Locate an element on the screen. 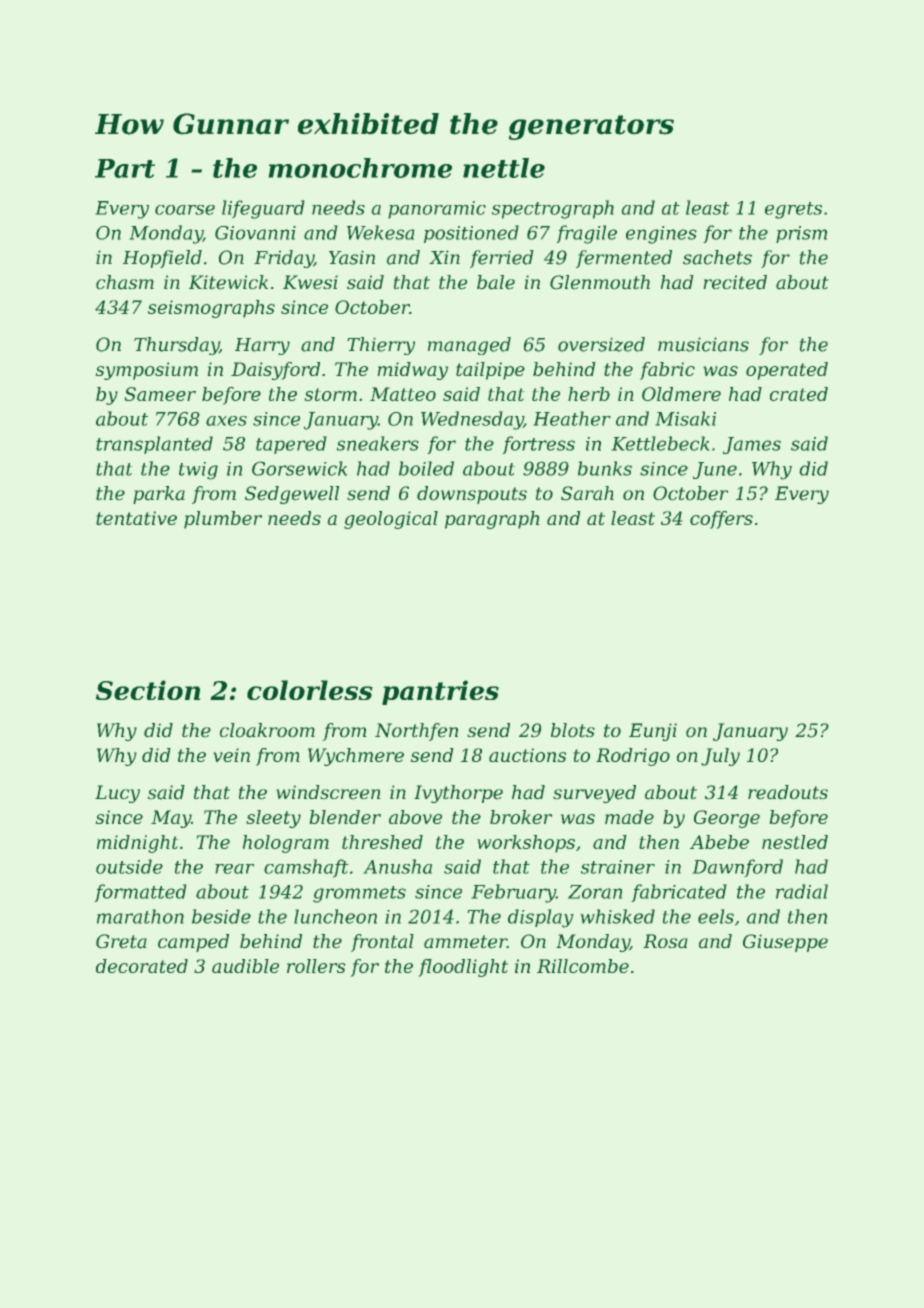 The height and width of the screenshot is (1308, 924). nettle is located at coordinates (504, 168).
